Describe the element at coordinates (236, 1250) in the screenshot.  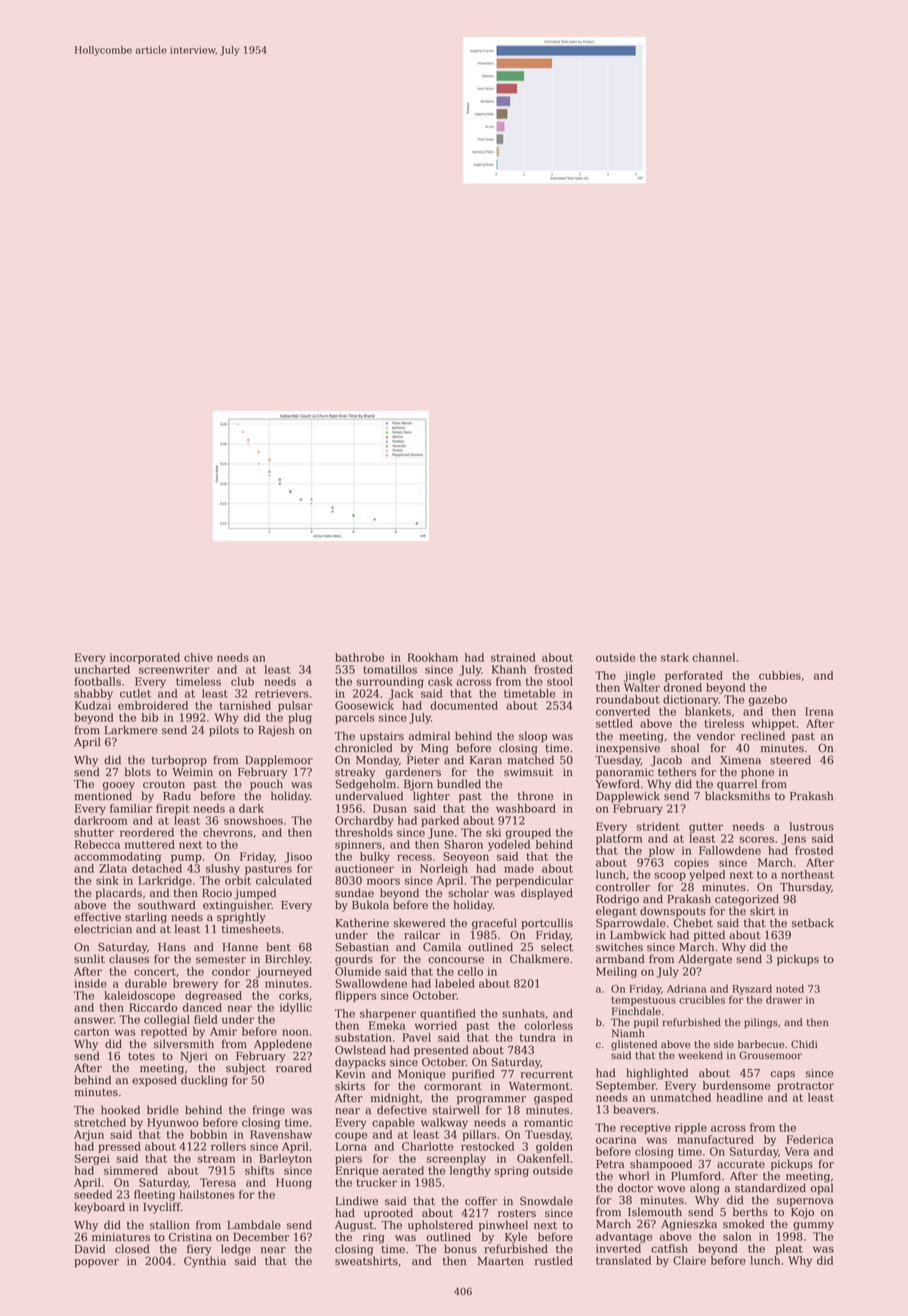
I see `ledge` at that location.
